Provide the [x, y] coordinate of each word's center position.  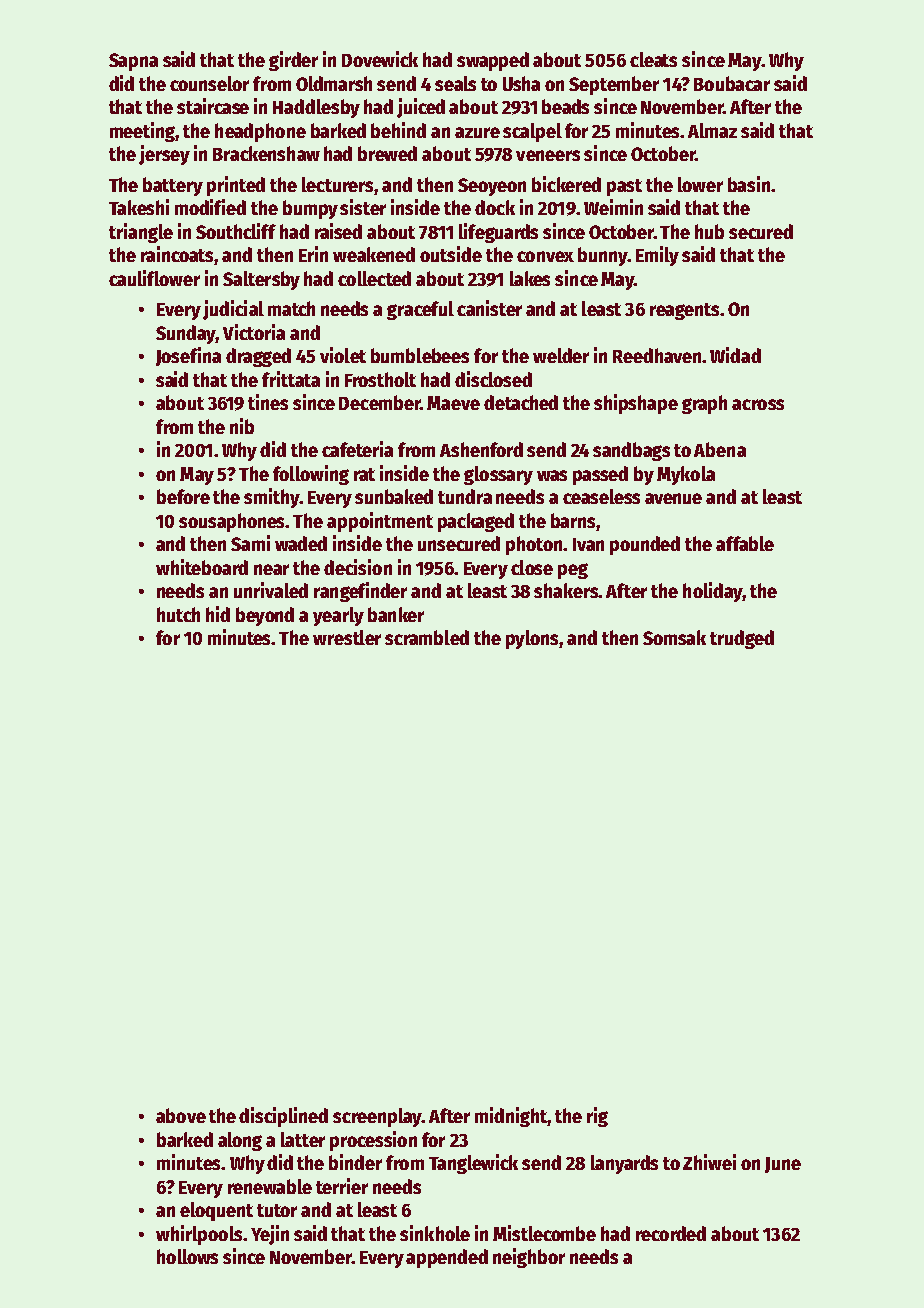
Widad [735, 355]
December [379, 402]
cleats [653, 59]
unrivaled [271, 590]
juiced [421, 108]
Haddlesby [316, 108]
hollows [187, 1256]
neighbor [529, 1258]
